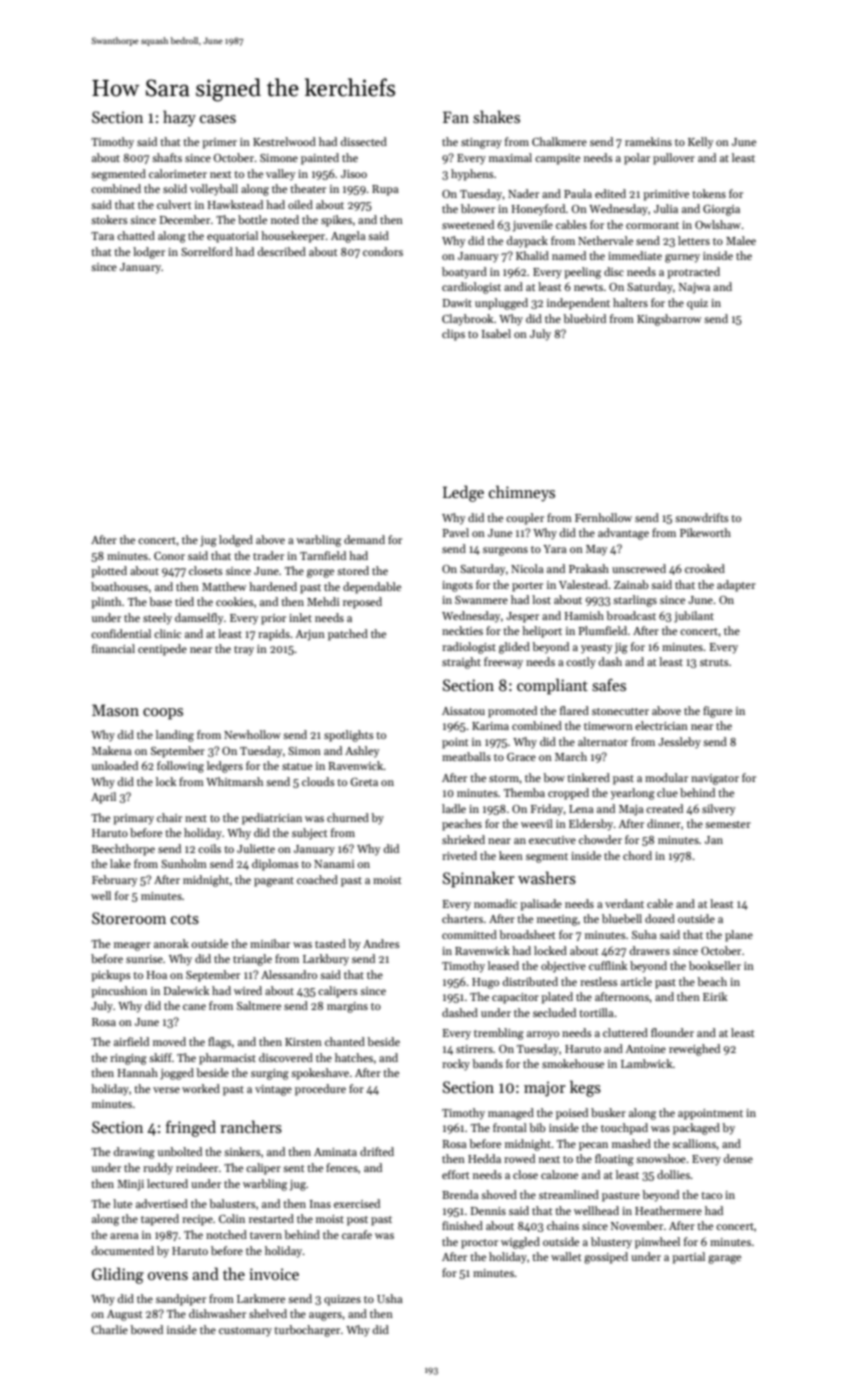 This image has height=1400, width=849. I want to click on customary, so click(245, 1332).
